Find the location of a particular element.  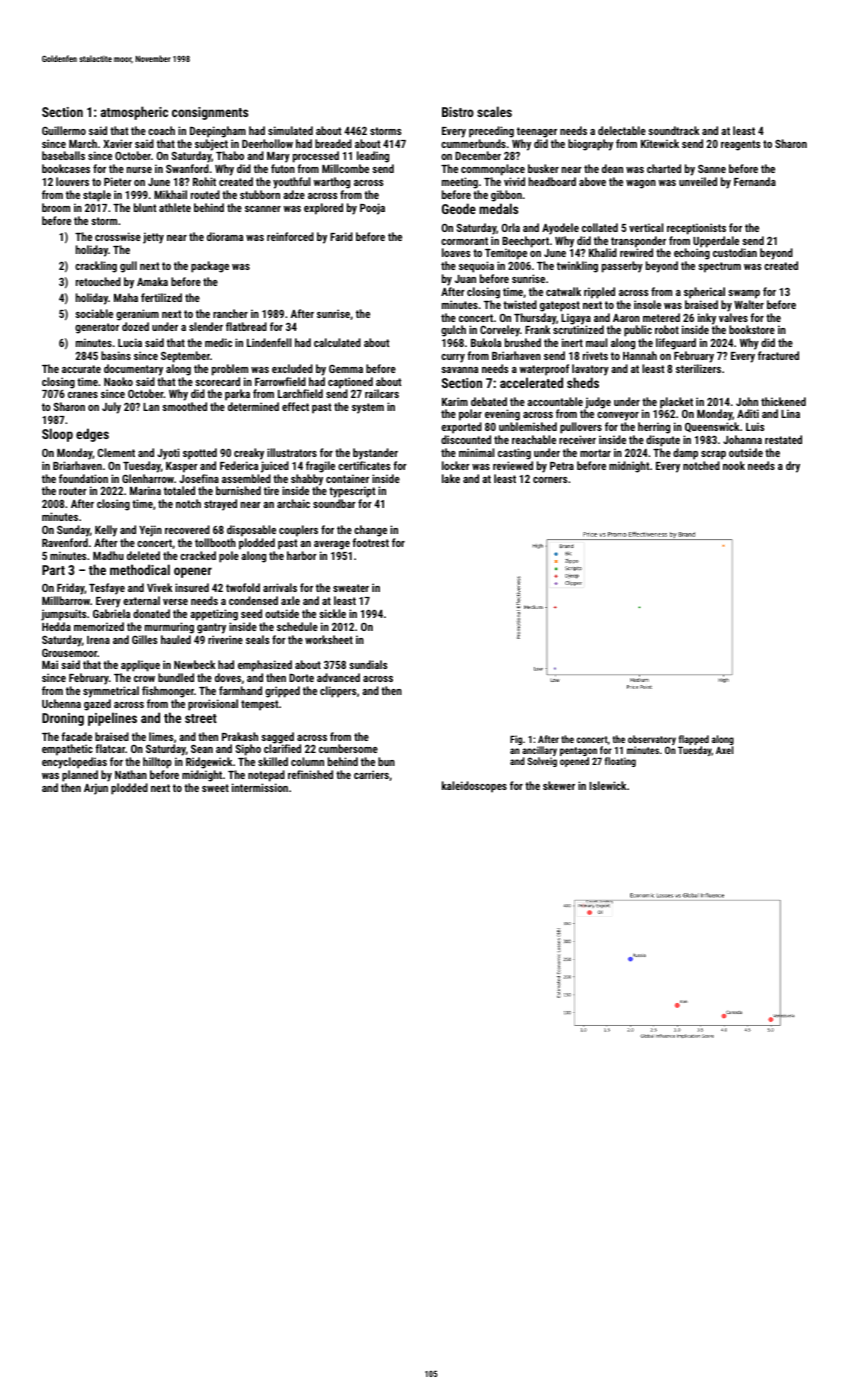

Juan is located at coordinates (465, 279).
